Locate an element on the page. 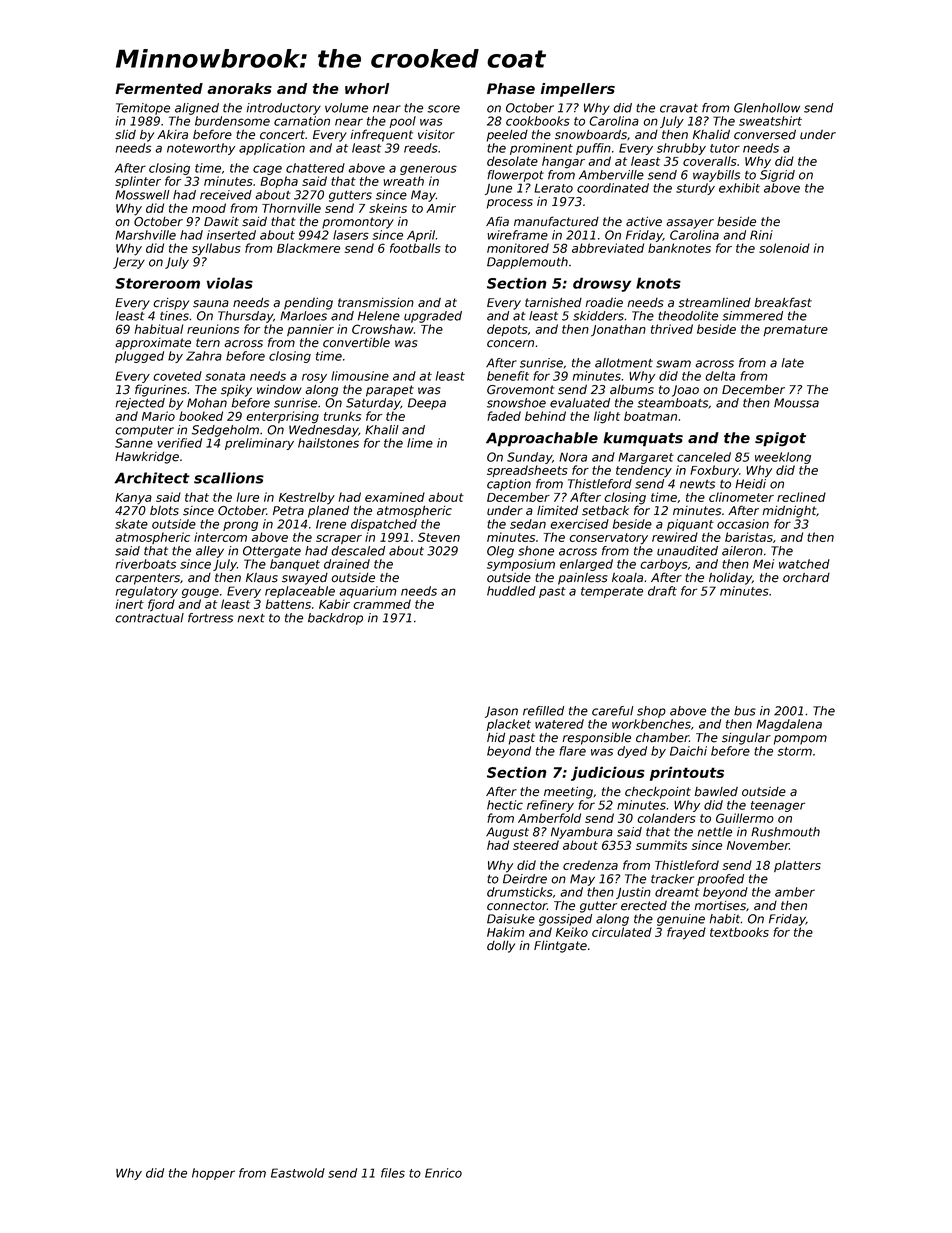  Dapplemouth is located at coordinates (527, 263).
